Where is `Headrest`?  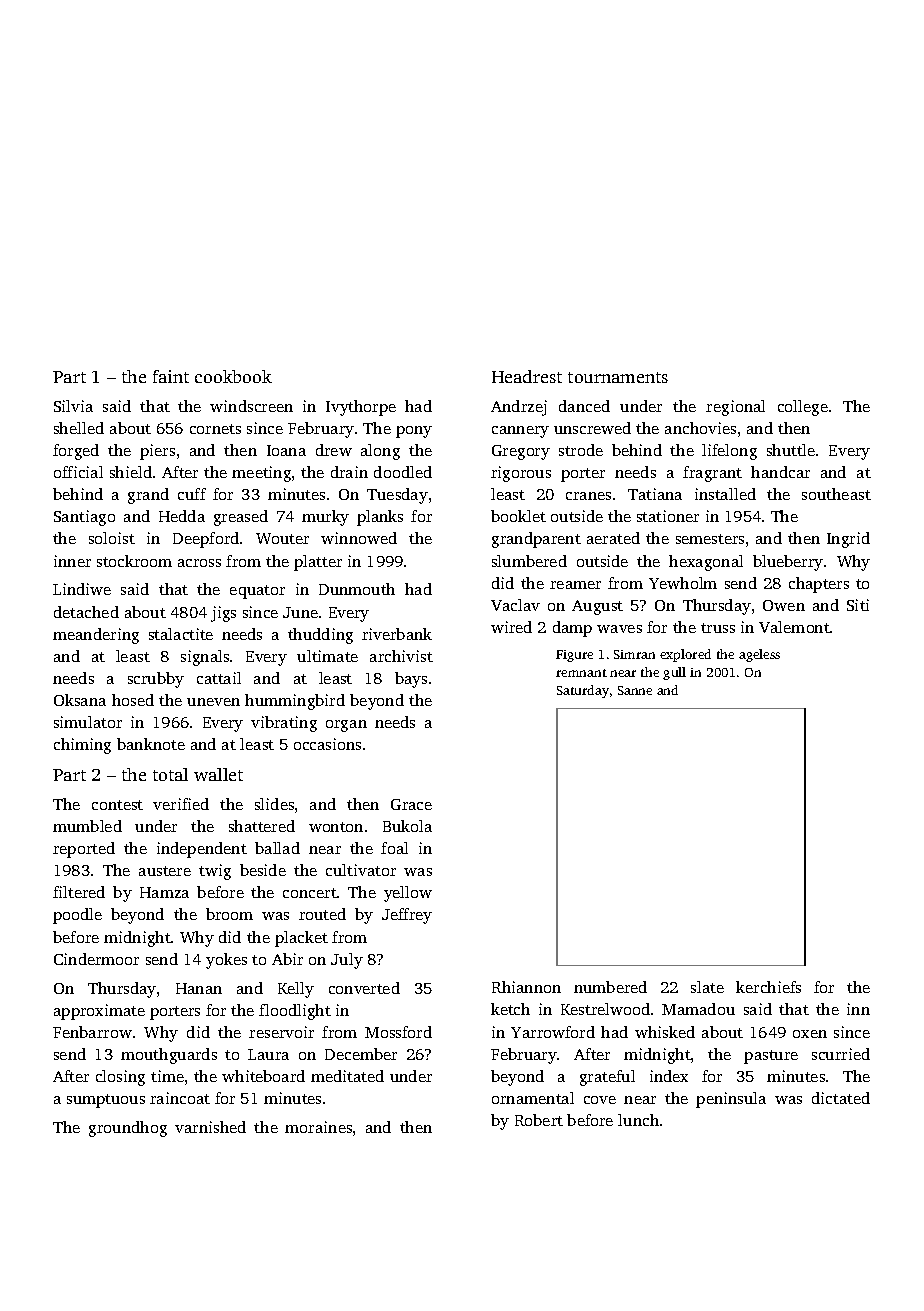
Headrest is located at coordinates (527, 376).
